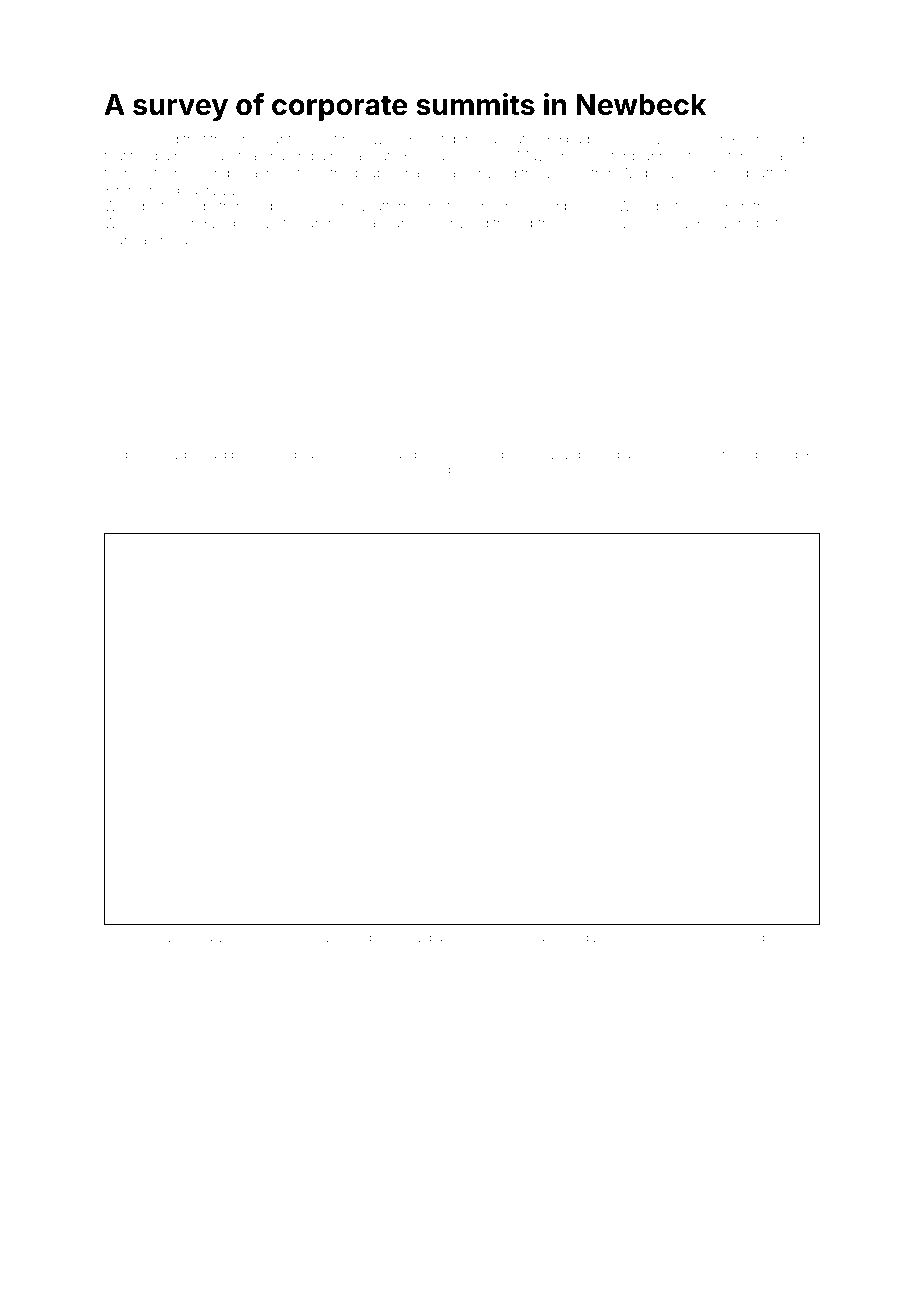  What do you see at coordinates (462, 469) in the document?
I see `burls` at bounding box center [462, 469].
